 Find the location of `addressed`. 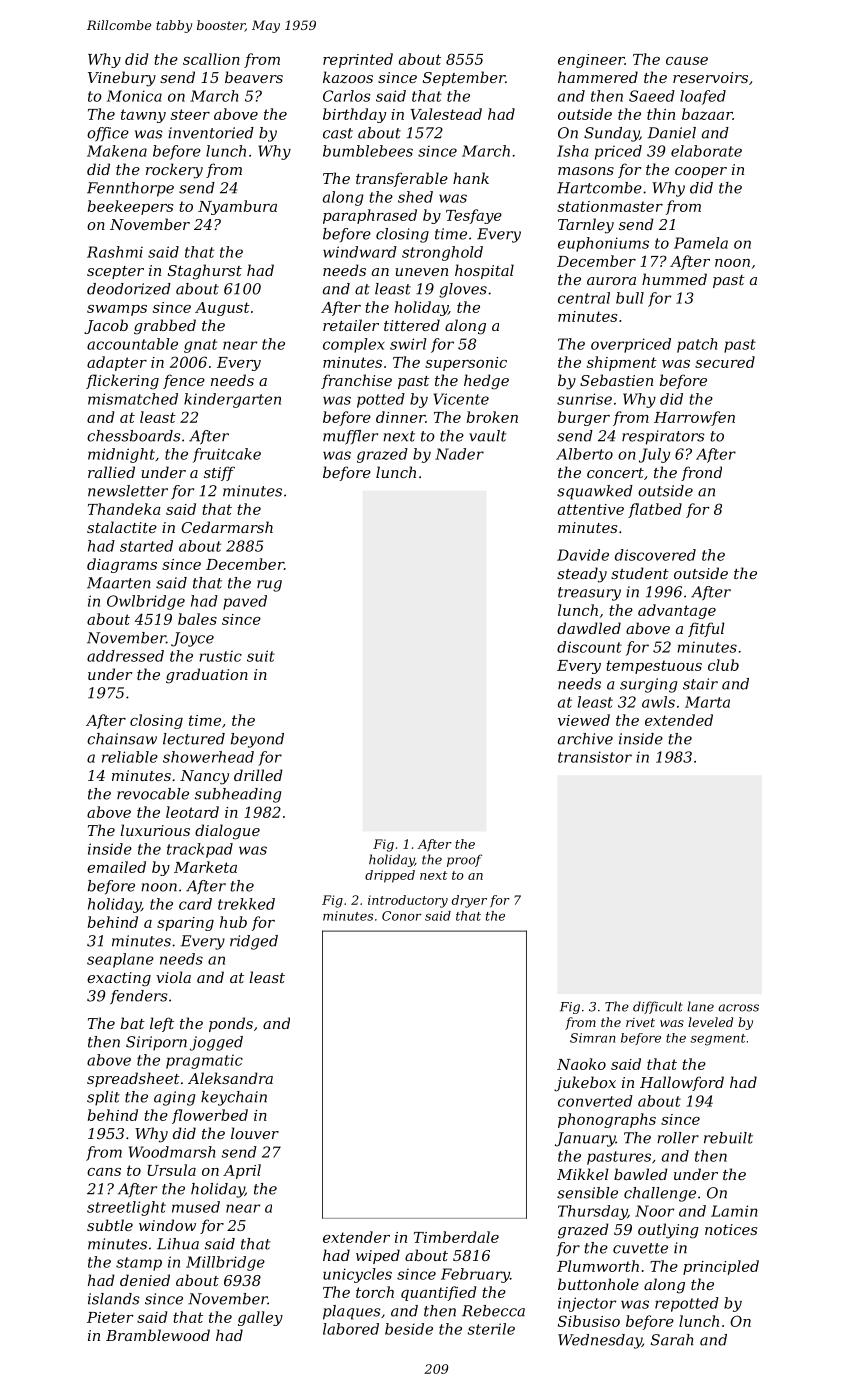

addressed is located at coordinates (125, 656).
